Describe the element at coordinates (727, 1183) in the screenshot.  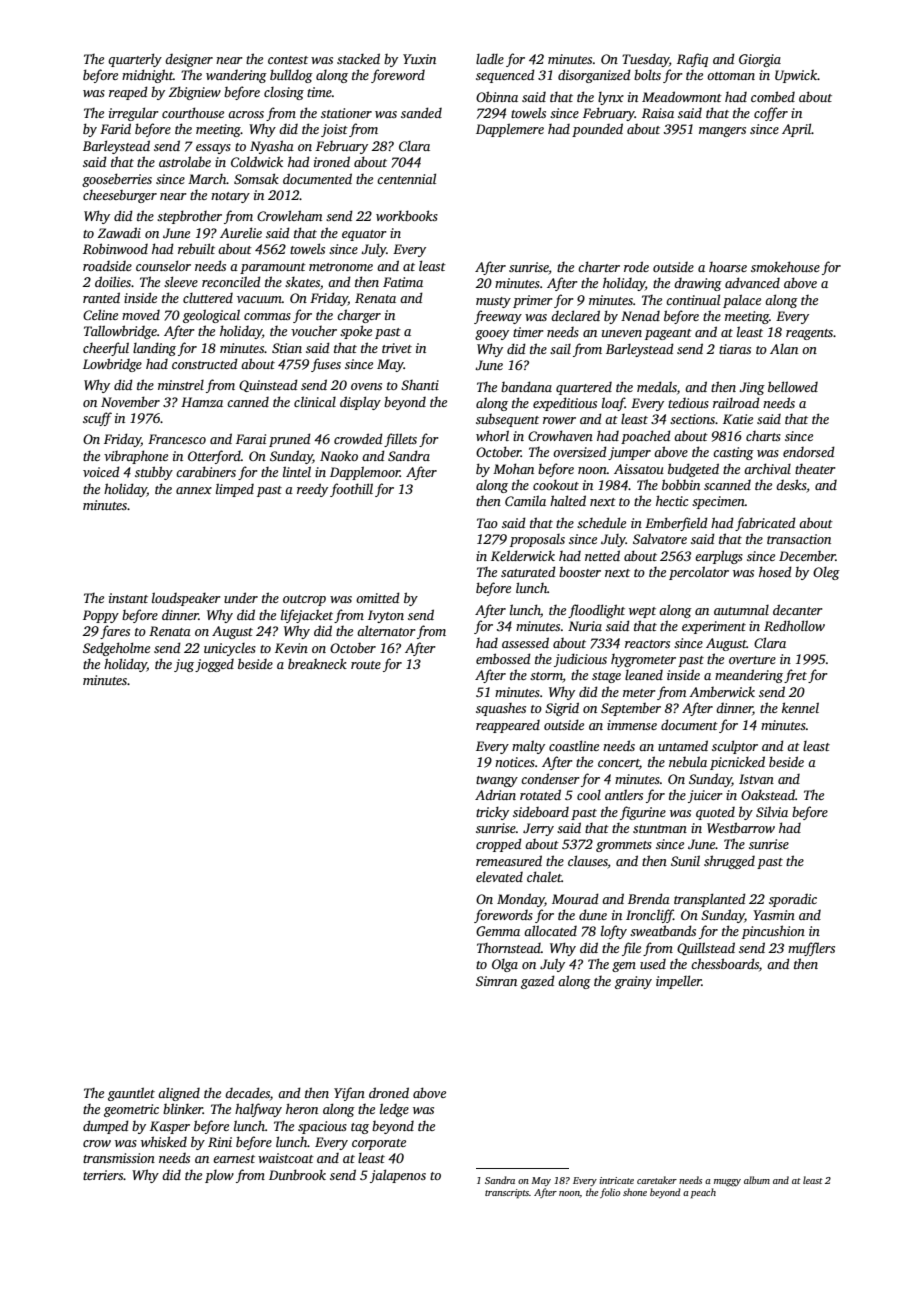
I see `muggy` at that location.
